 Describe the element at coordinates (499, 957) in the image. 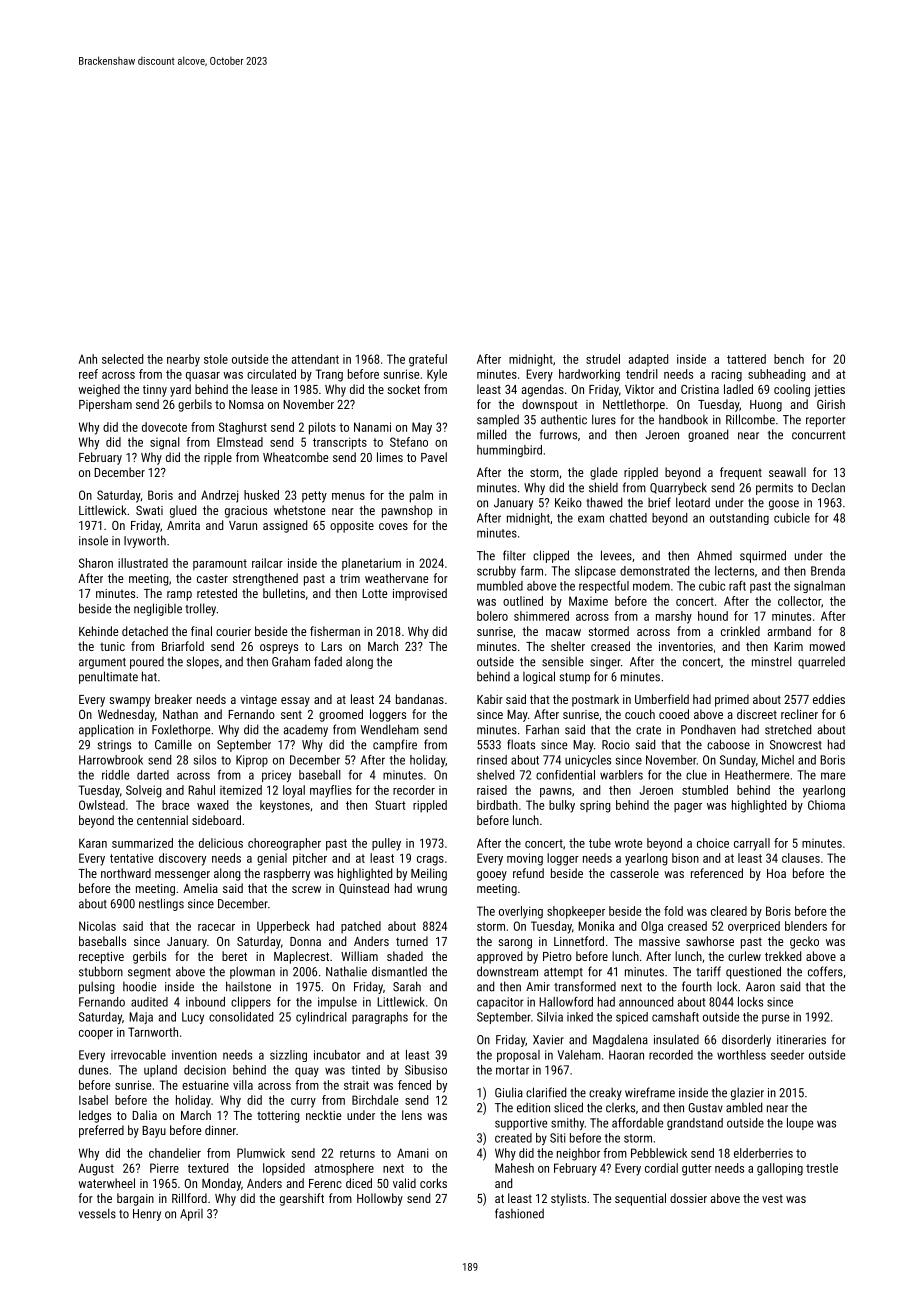

I see `approved` at that location.
